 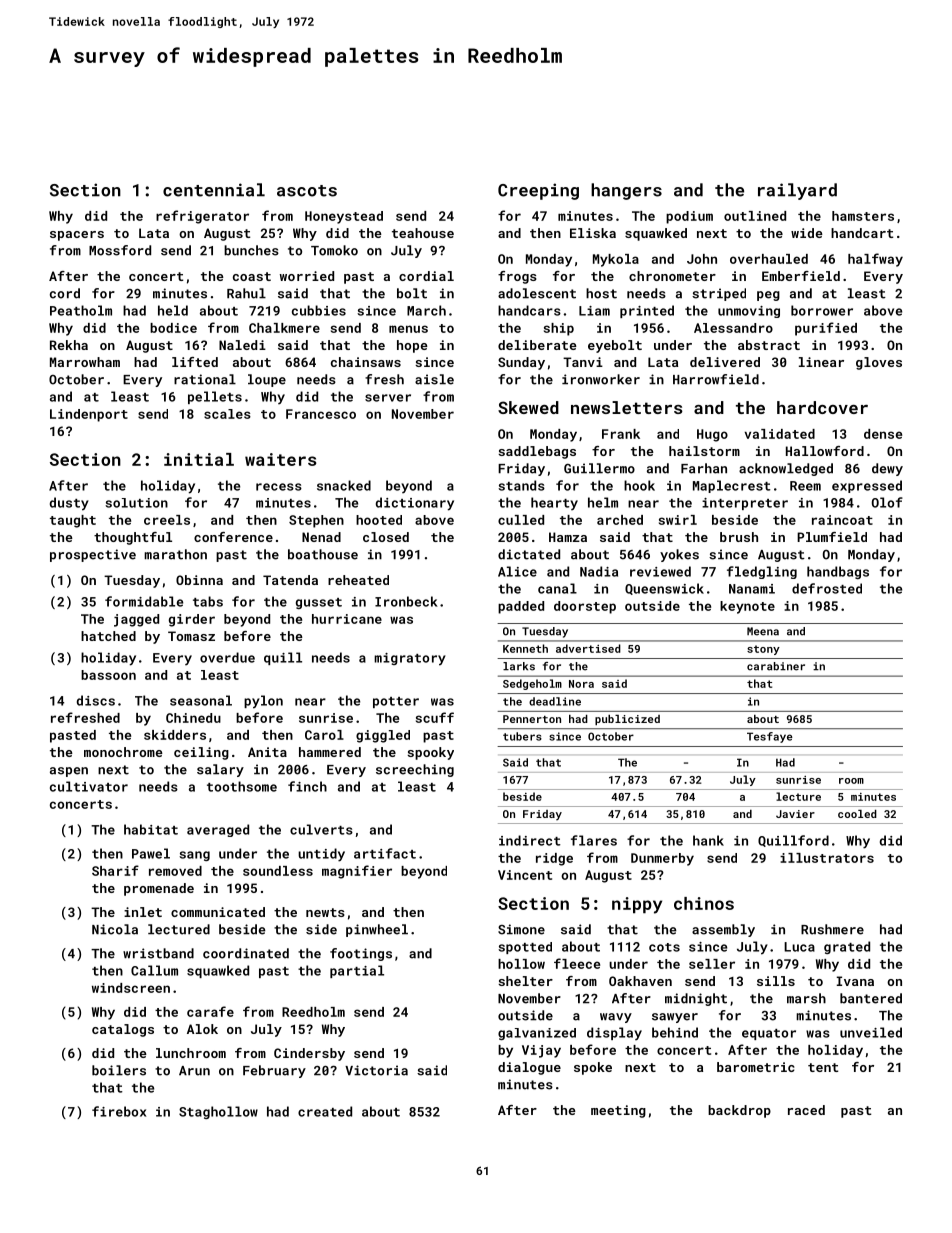 I want to click on Creeping, so click(x=538, y=191).
